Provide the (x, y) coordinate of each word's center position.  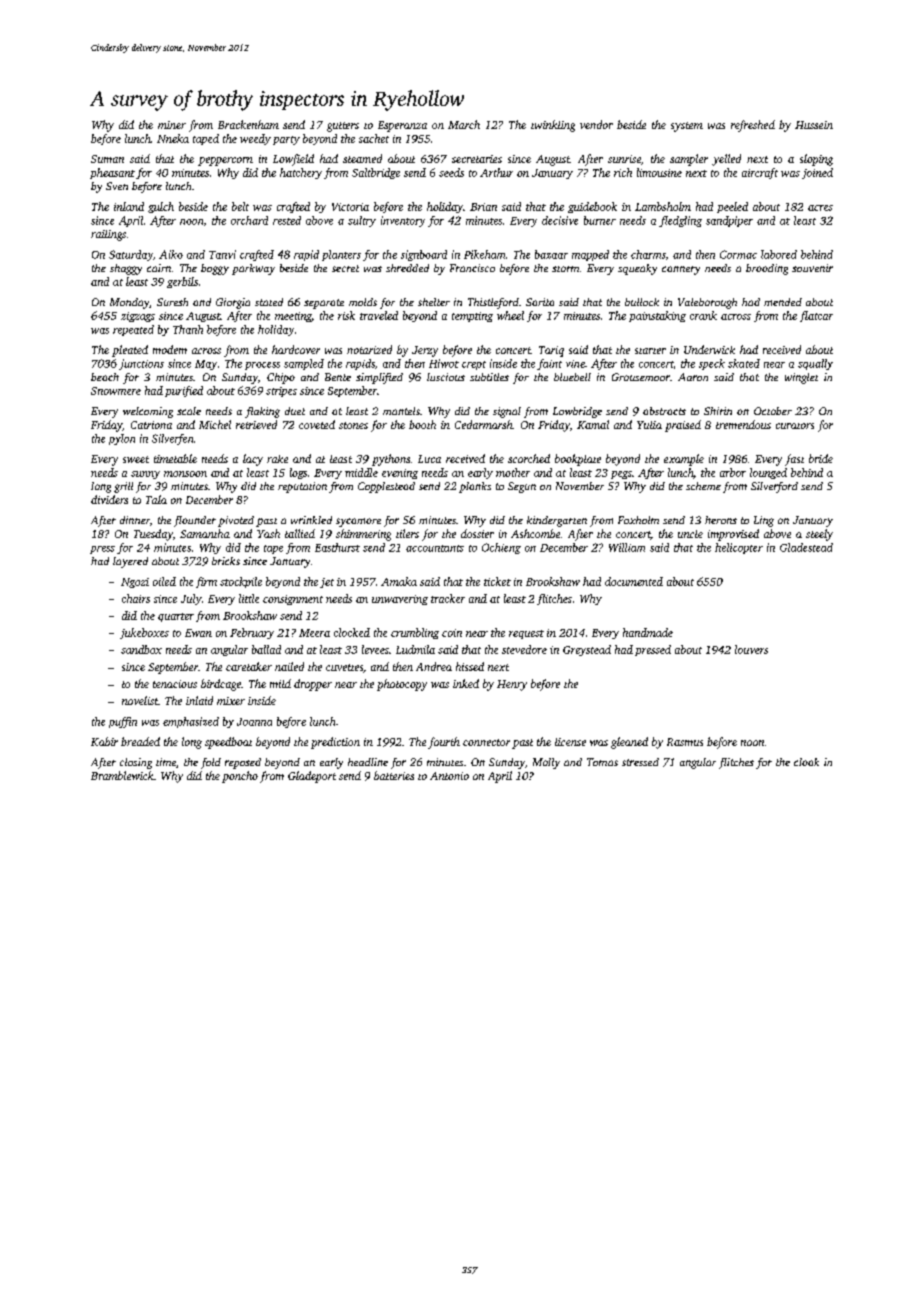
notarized (369, 349)
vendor (596, 124)
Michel (215, 424)
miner (172, 125)
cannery (681, 270)
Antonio (449, 776)
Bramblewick (122, 775)
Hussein (814, 125)
